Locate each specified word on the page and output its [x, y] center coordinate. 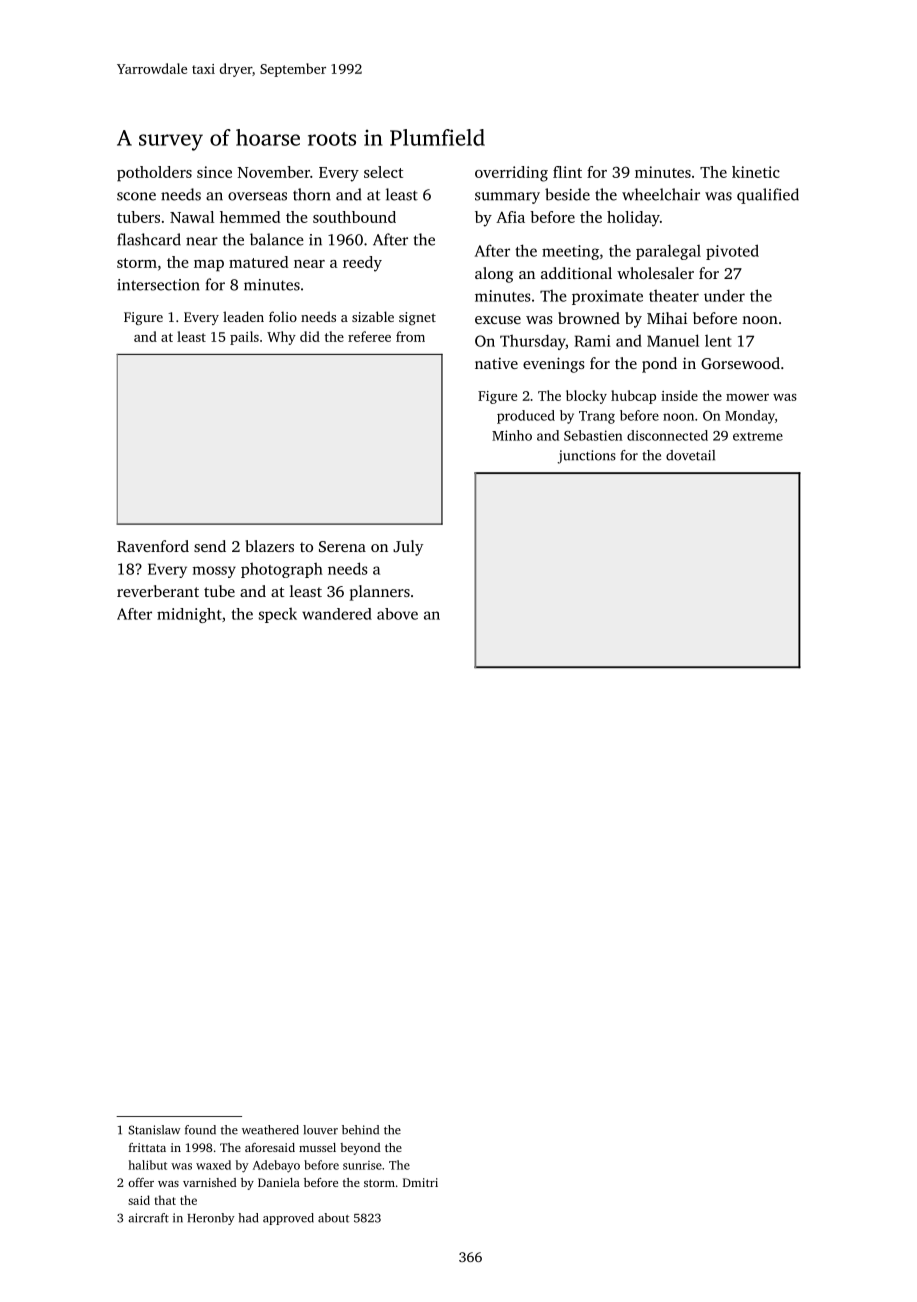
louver [320, 1130]
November [274, 172]
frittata [147, 1147]
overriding [511, 174]
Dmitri [420, 1182]
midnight [189, 615]
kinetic [756, 172]
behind [360, 1130]
